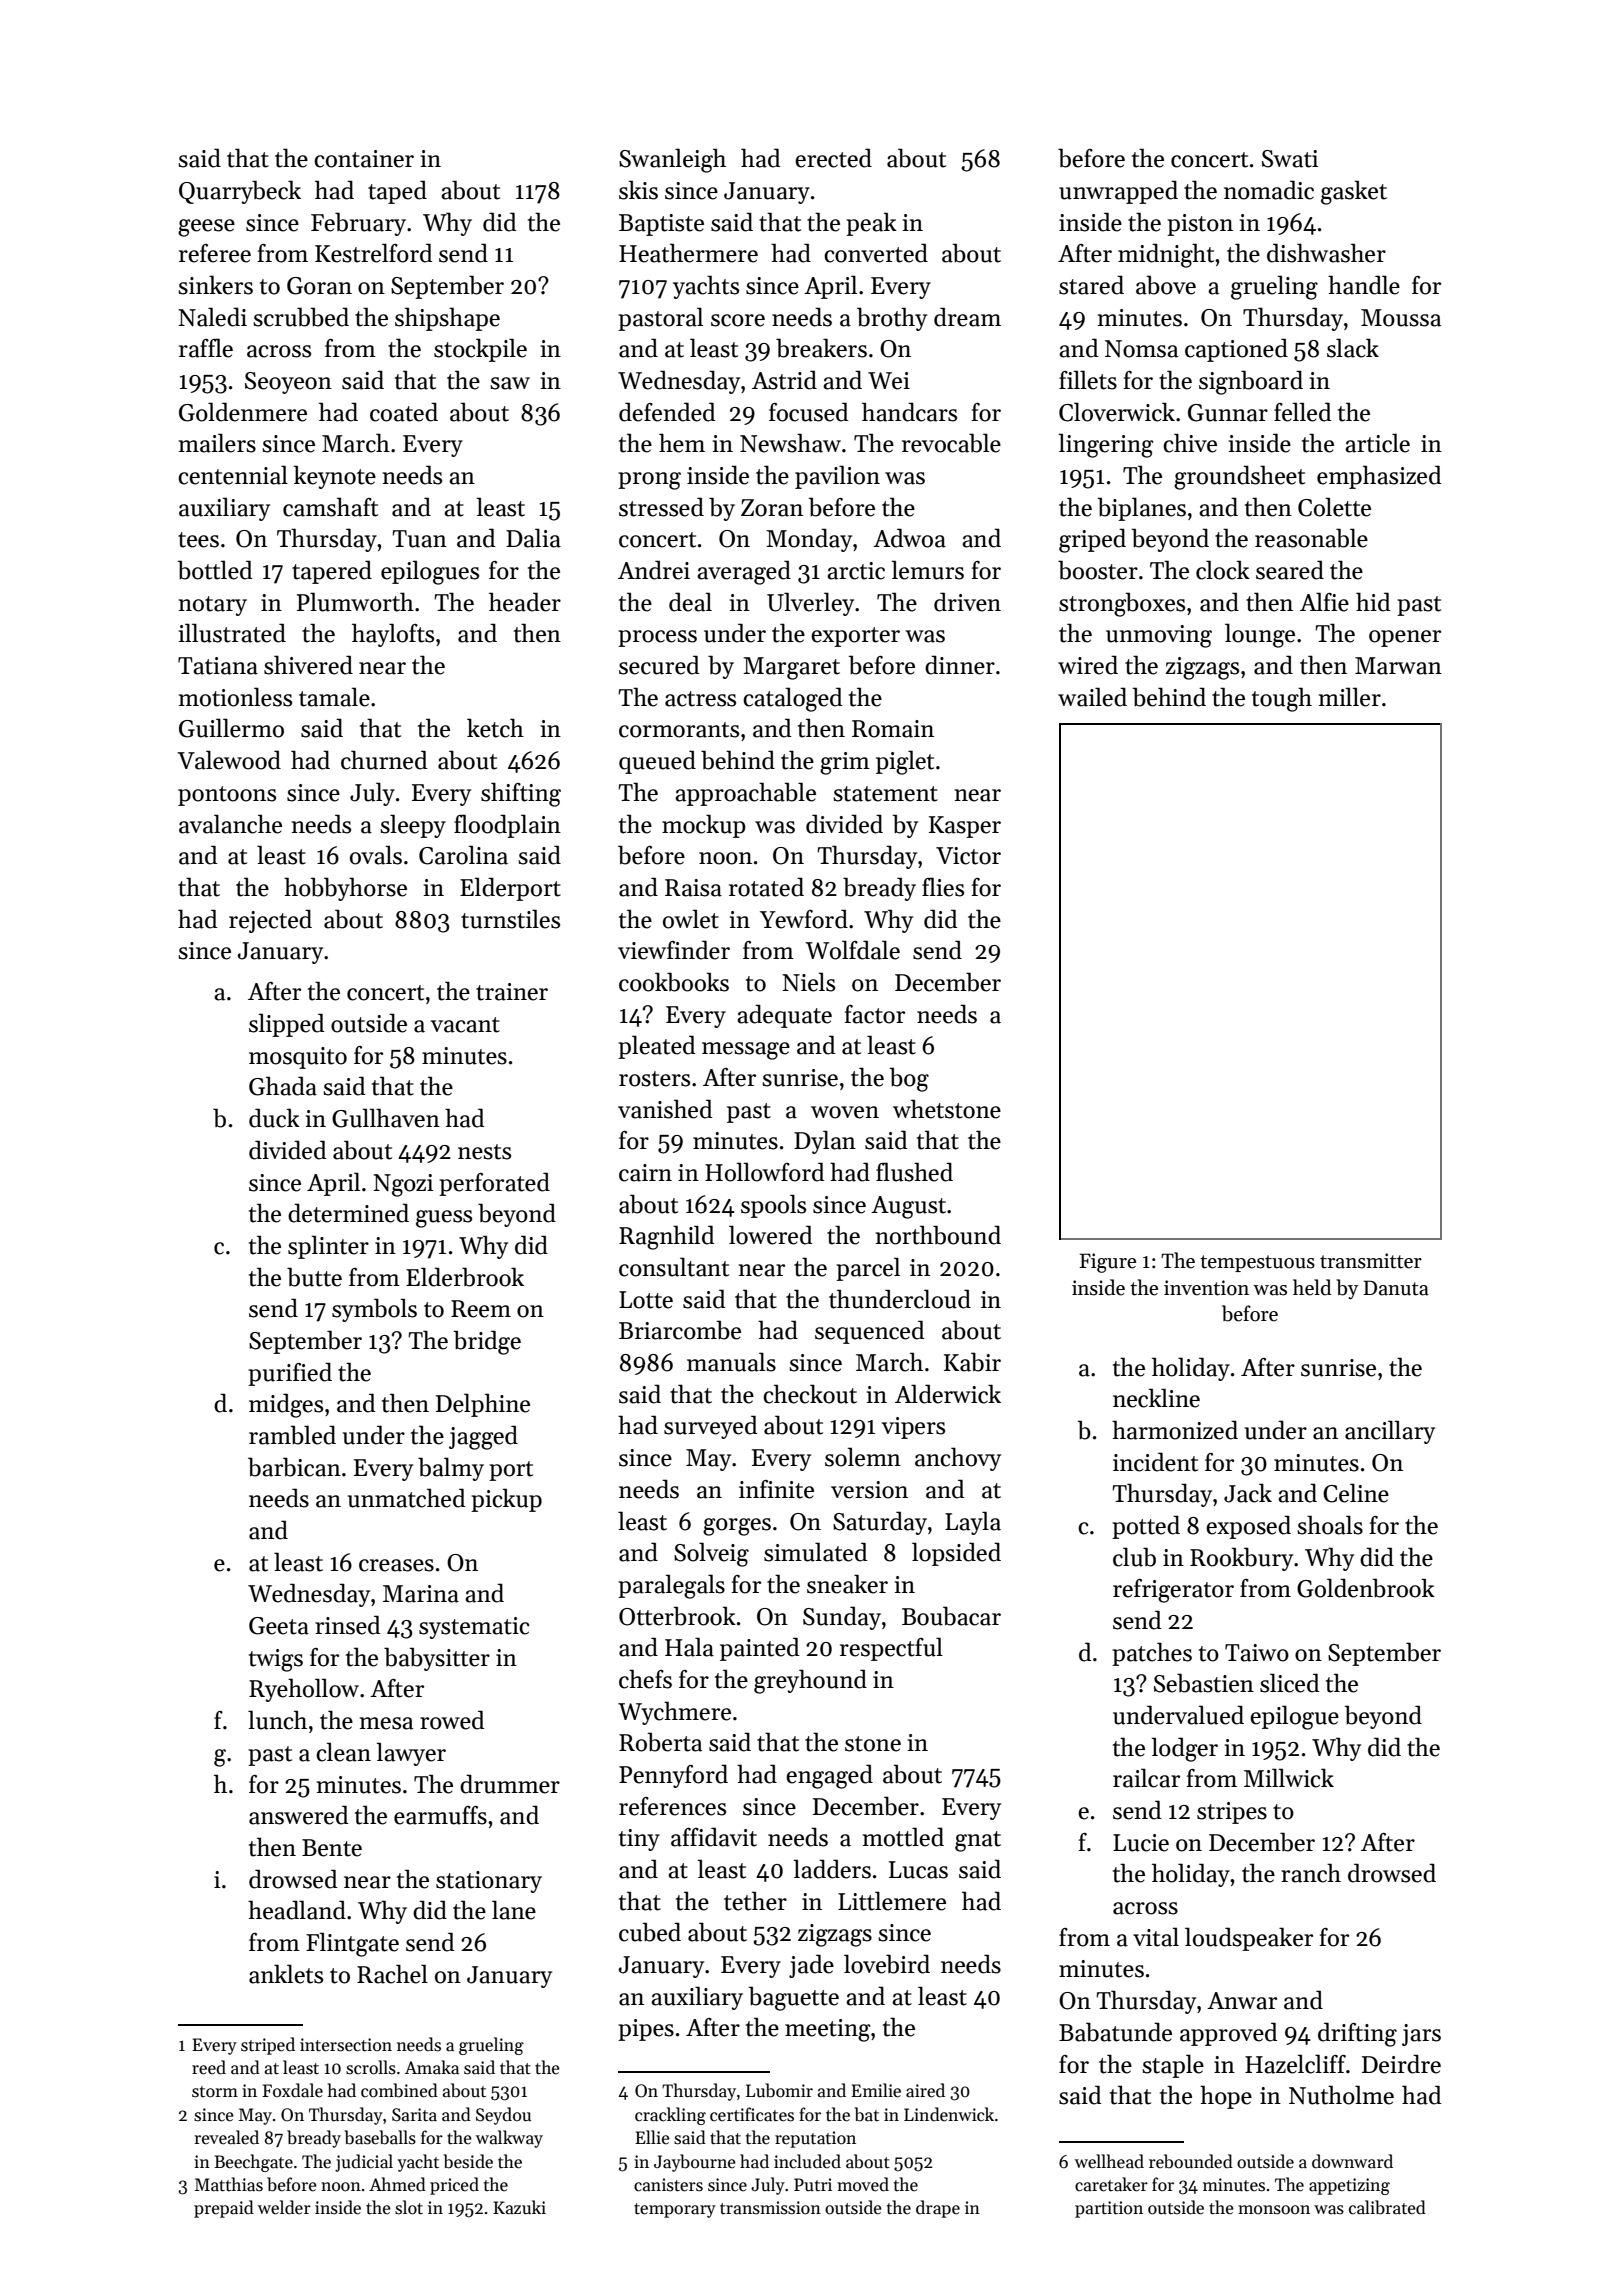 The width and height of the screenshot is (1620, 2292). What do you see at coordinates (810, 1394) in the screenshot?
I see `checkout` at bounding box center [810, 1394].
